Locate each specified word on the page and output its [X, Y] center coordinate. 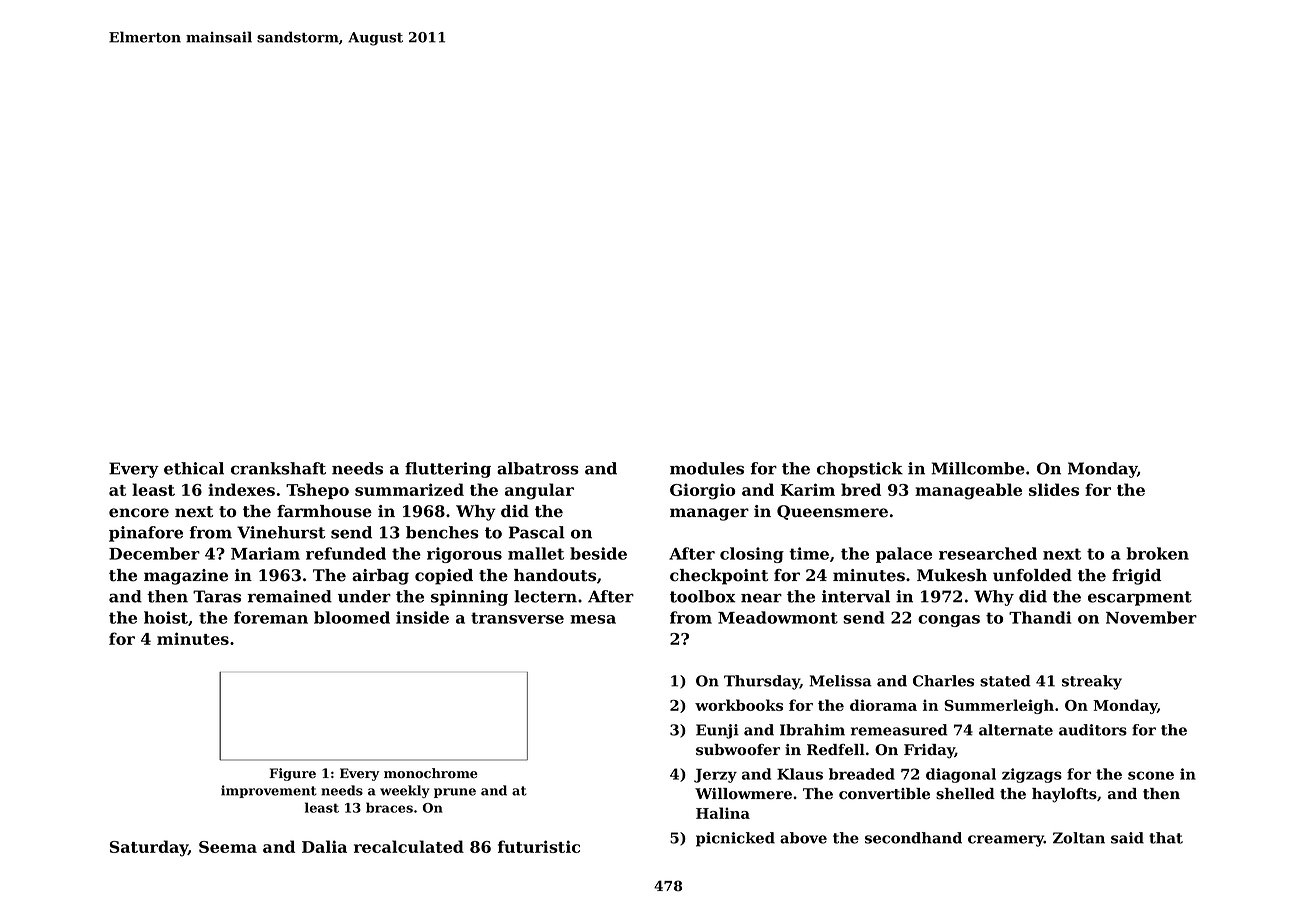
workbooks [739, 705]
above [803, 838]
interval [856, 596]
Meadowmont [778, 617]
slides [1054, 489]
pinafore [146, 534]
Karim [808, 489]
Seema [228, 847]
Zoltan [1079, 838]
